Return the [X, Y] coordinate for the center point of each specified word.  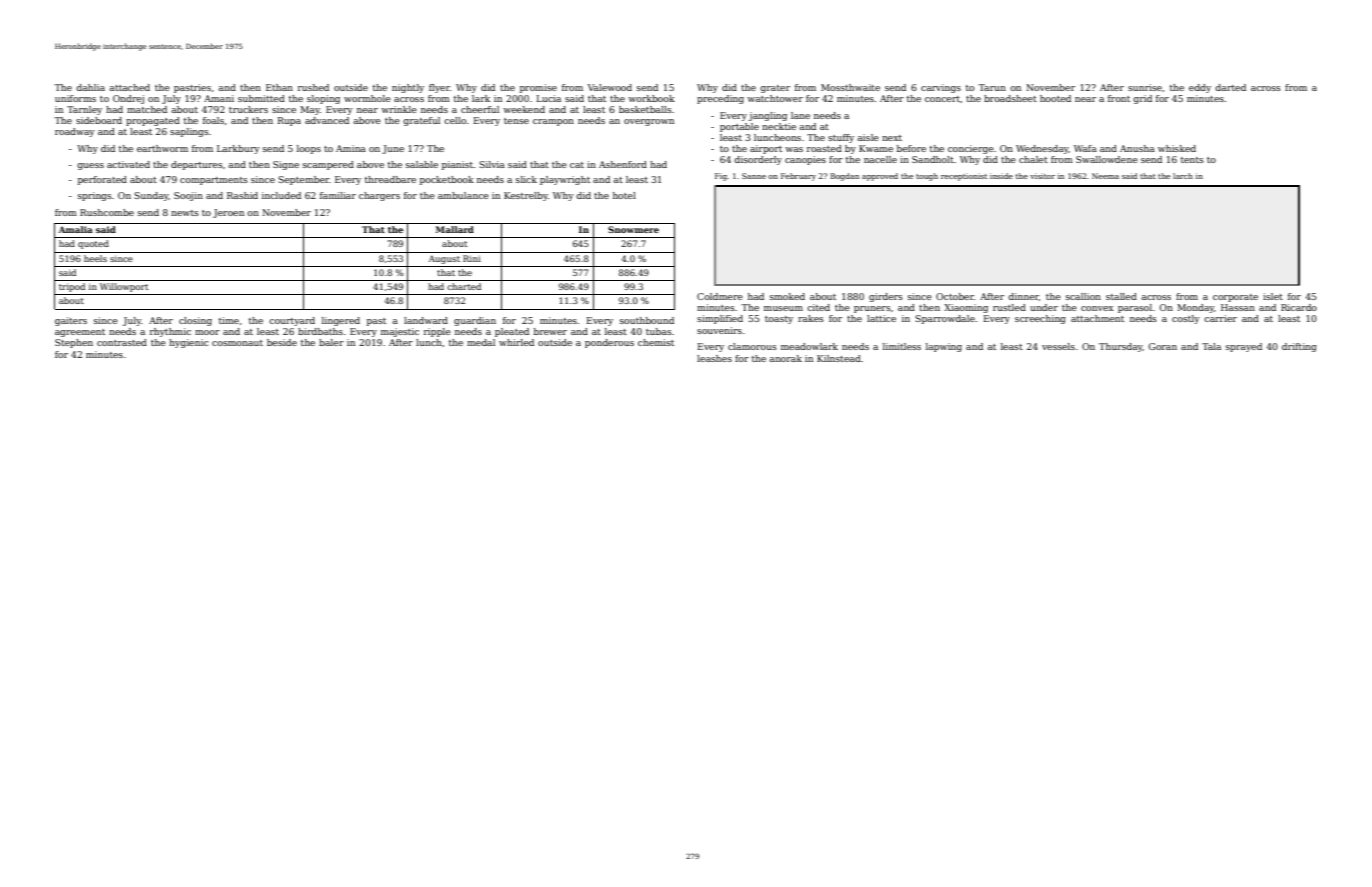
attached [129, 87]
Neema [1105, 176]
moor [207, 332]
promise [538, 88]
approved [880, 177]
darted [1230, 87]
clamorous [752, 346]
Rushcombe [107, 212]
